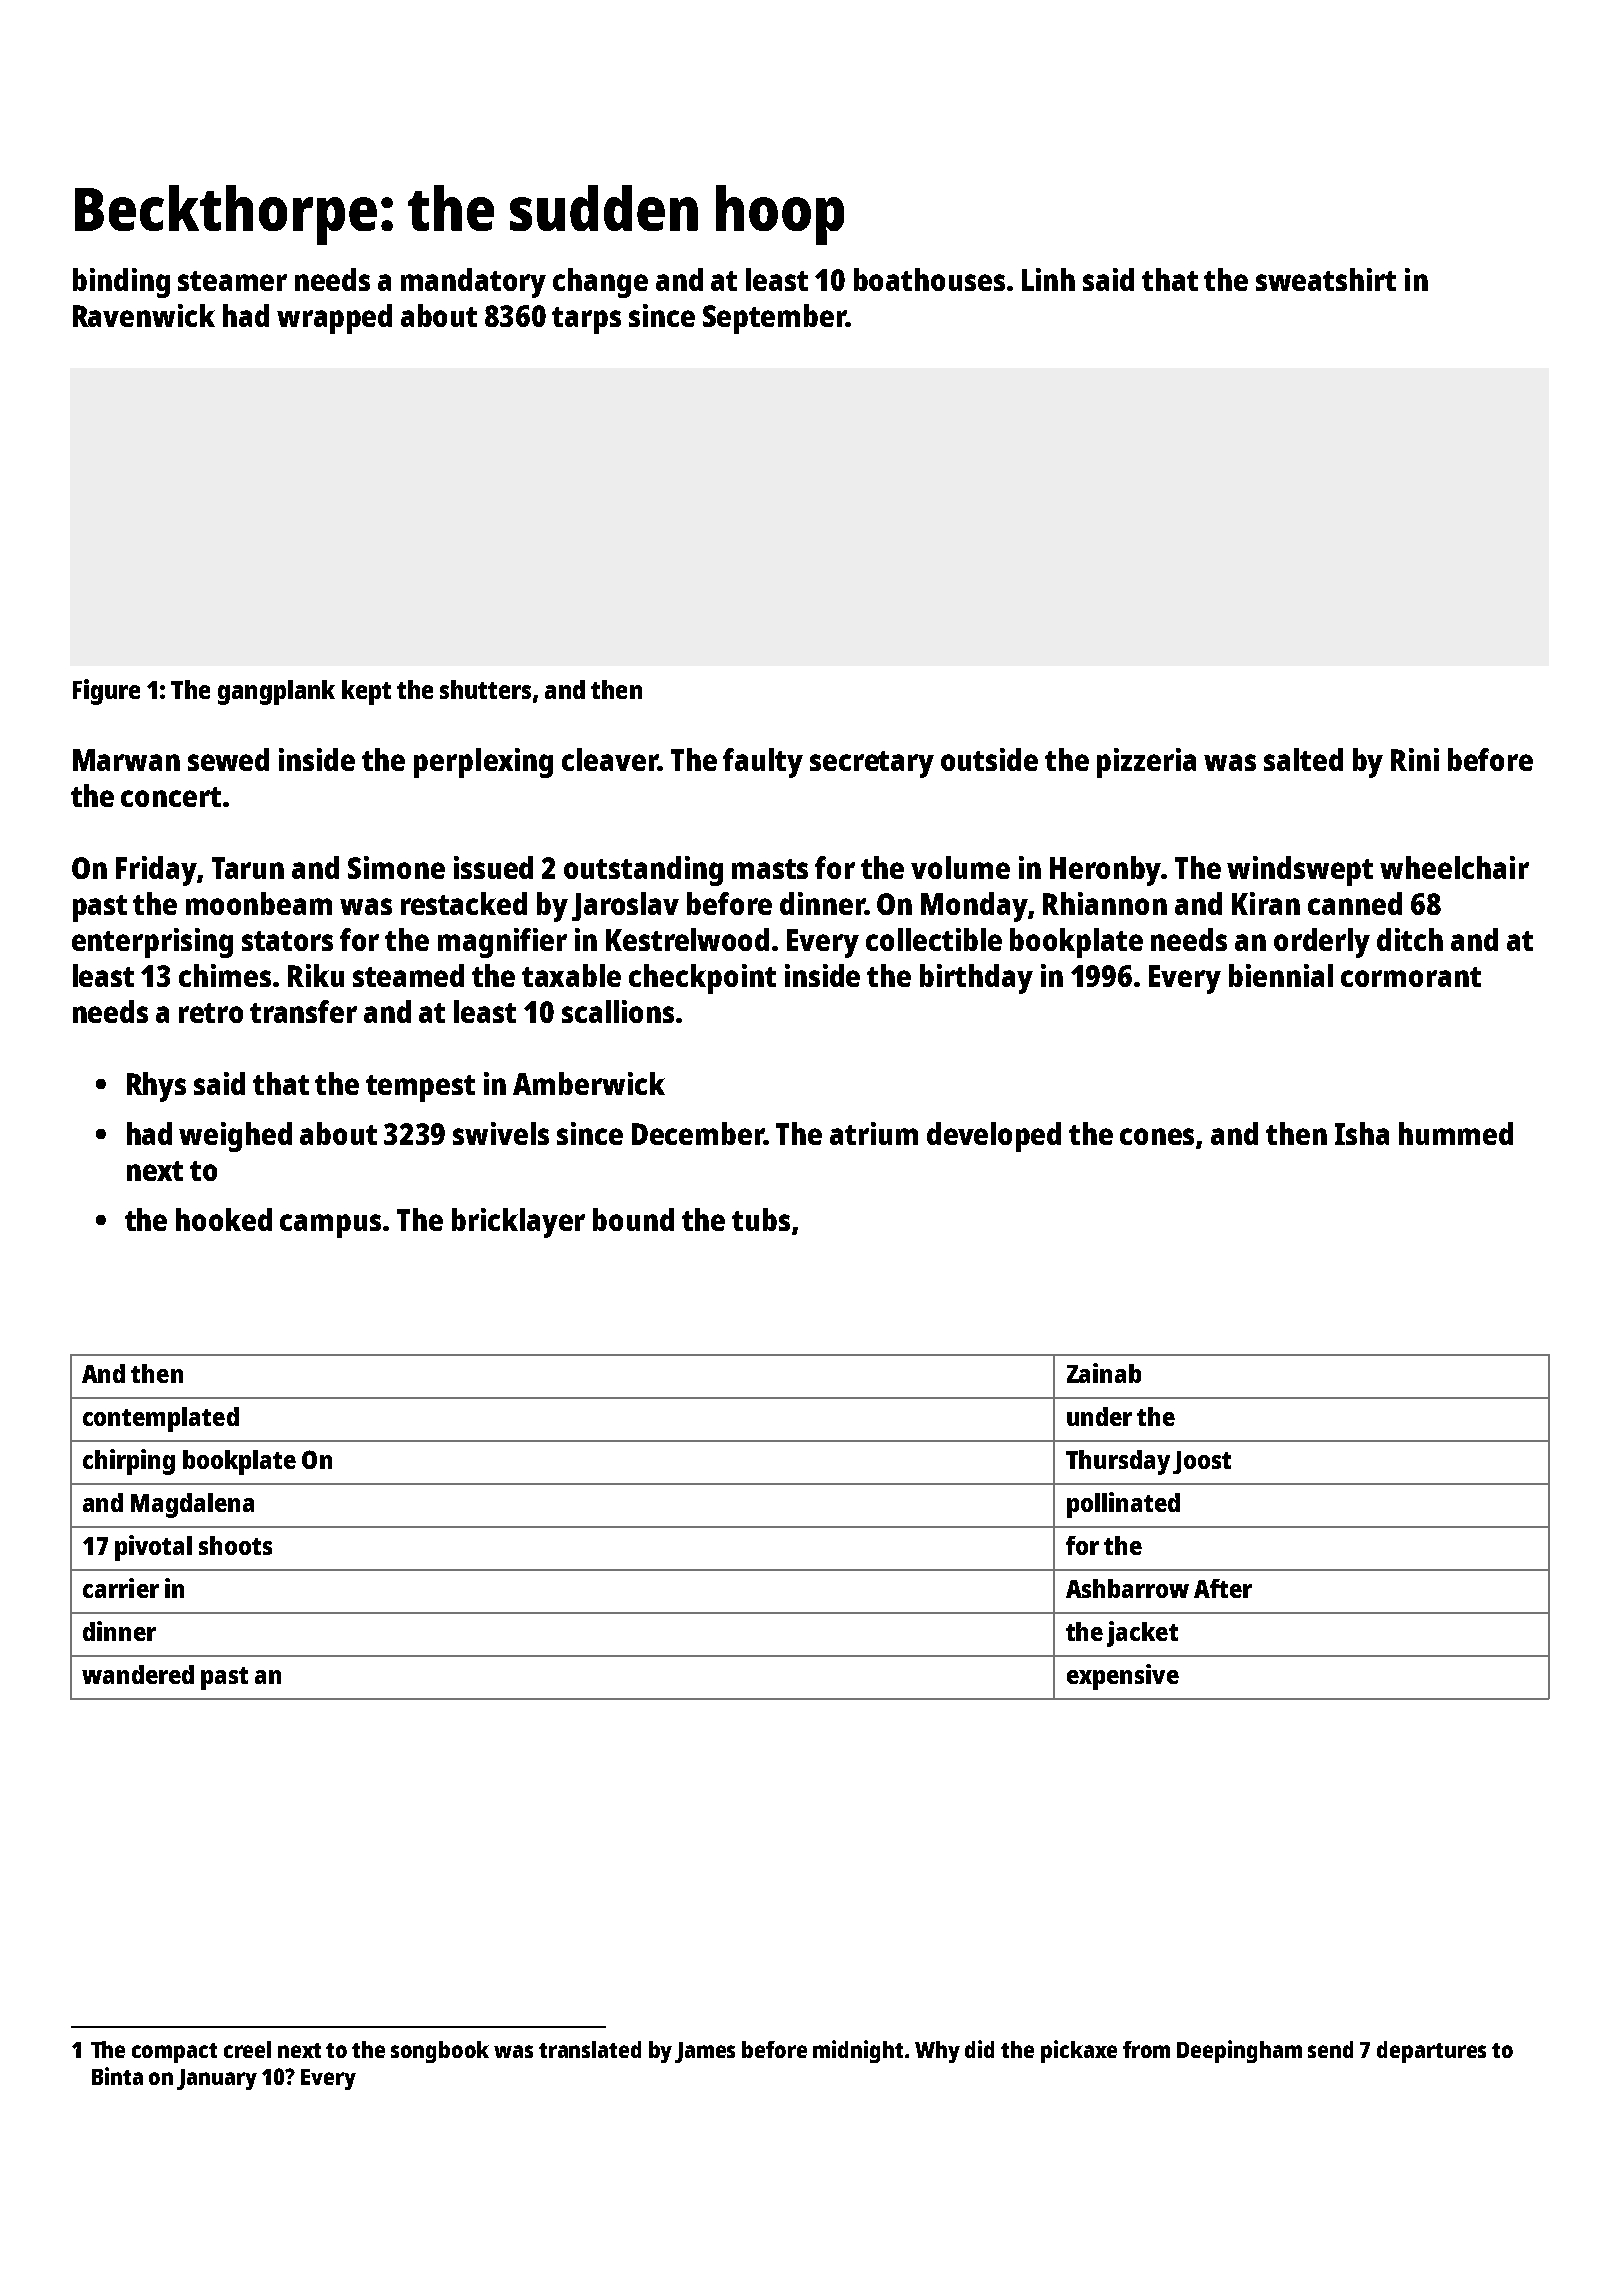  I want to click on September, so click(774, 319).
